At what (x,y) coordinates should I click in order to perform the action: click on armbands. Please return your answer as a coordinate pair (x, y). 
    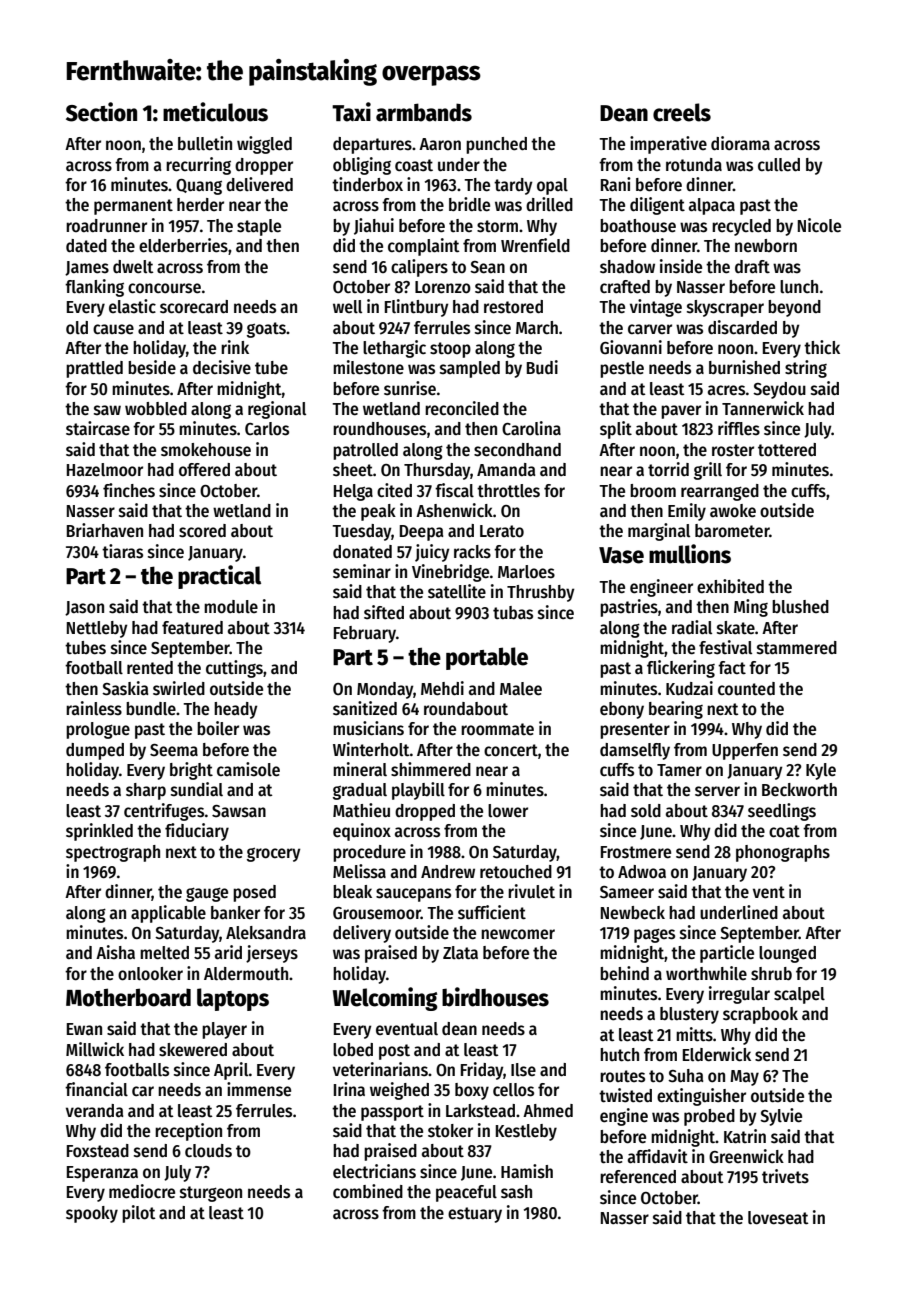
    Looking at the image, I should click on (424, 112).
